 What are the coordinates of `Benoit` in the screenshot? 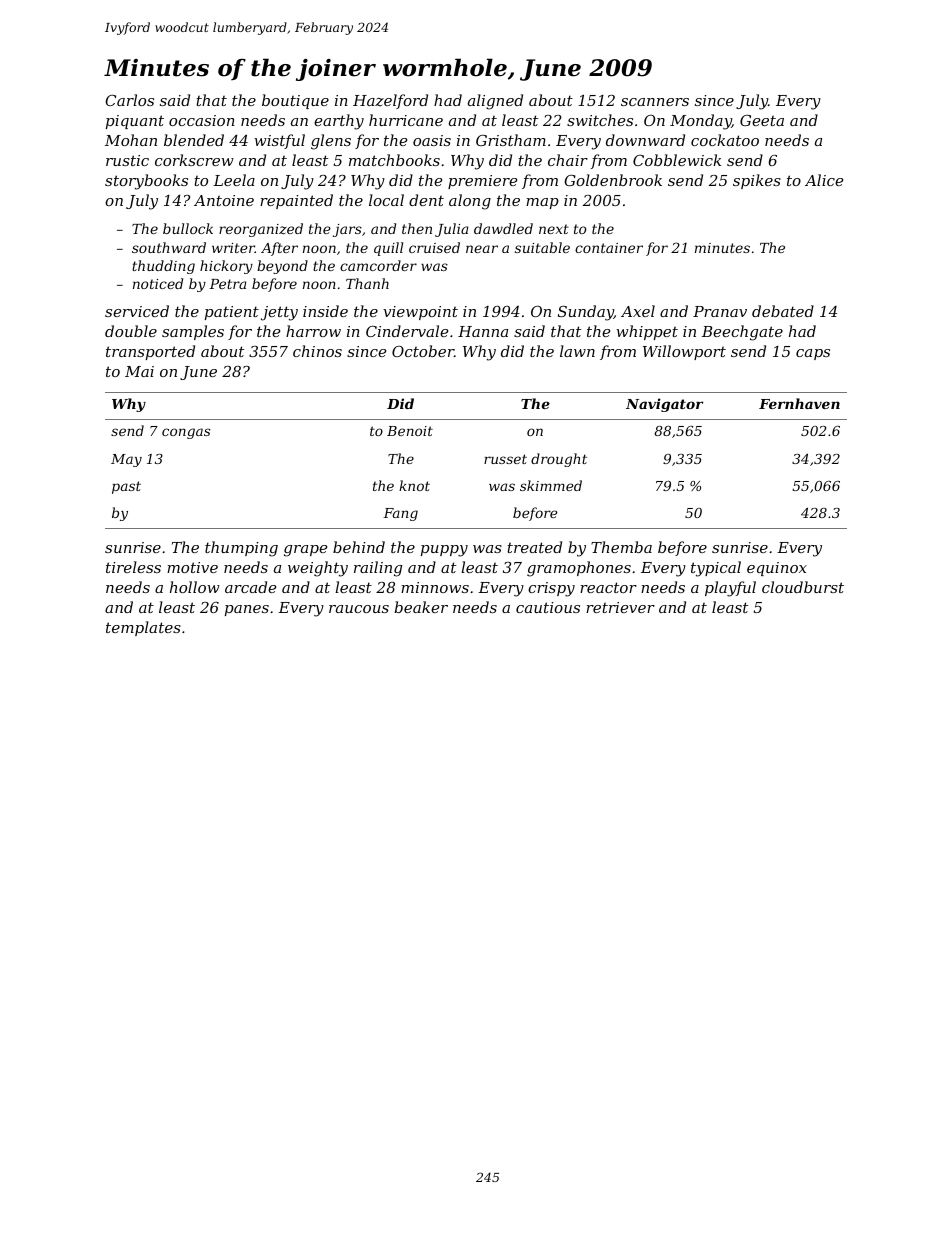 It's located at (410, 431).
